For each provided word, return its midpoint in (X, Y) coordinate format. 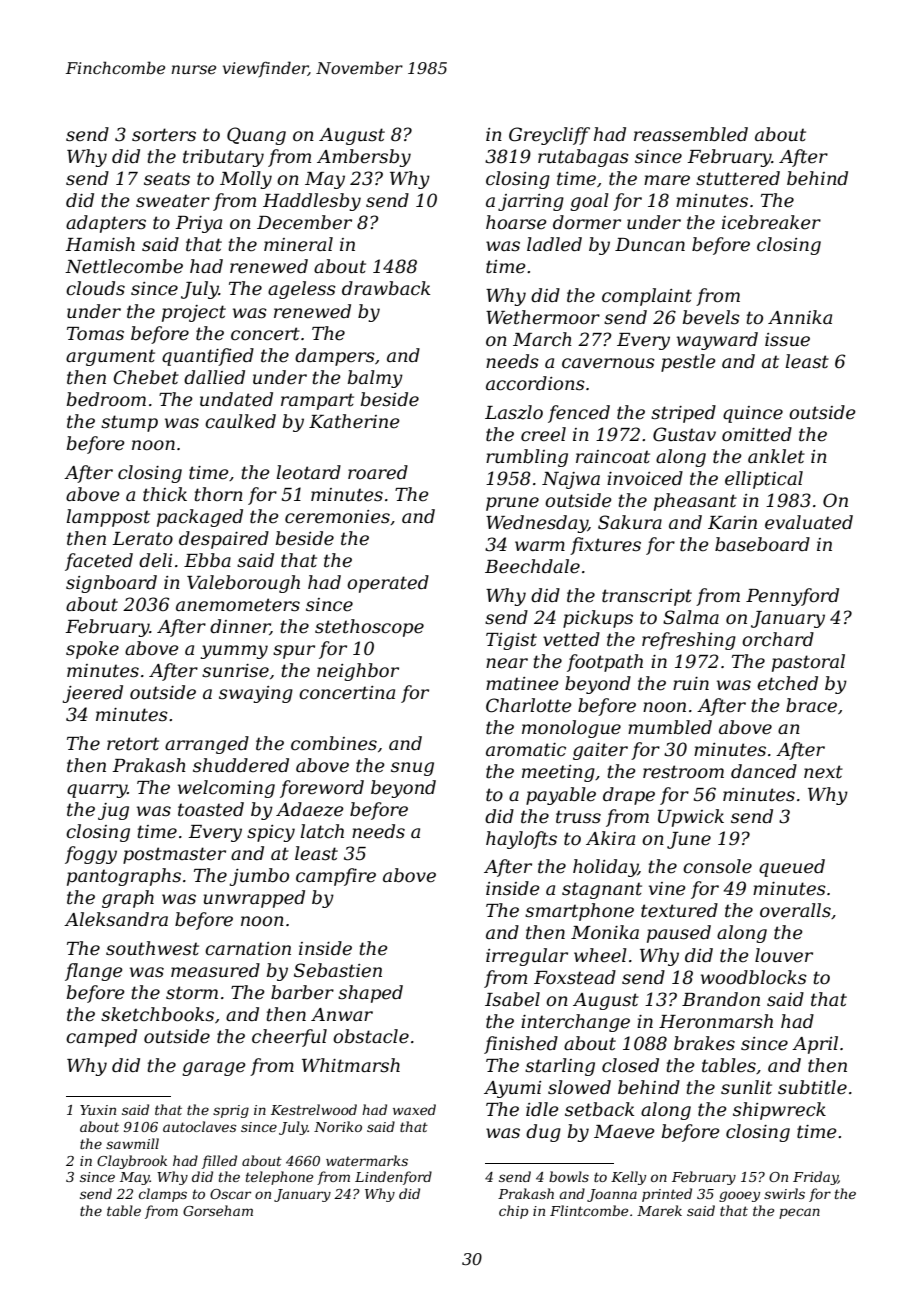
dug (543, 1133)
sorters (164, 135)
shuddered (241, 765)
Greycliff (549, 136)
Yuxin (98, 1110)
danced (764, 771)
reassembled (691, 134)
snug (412, 769)
